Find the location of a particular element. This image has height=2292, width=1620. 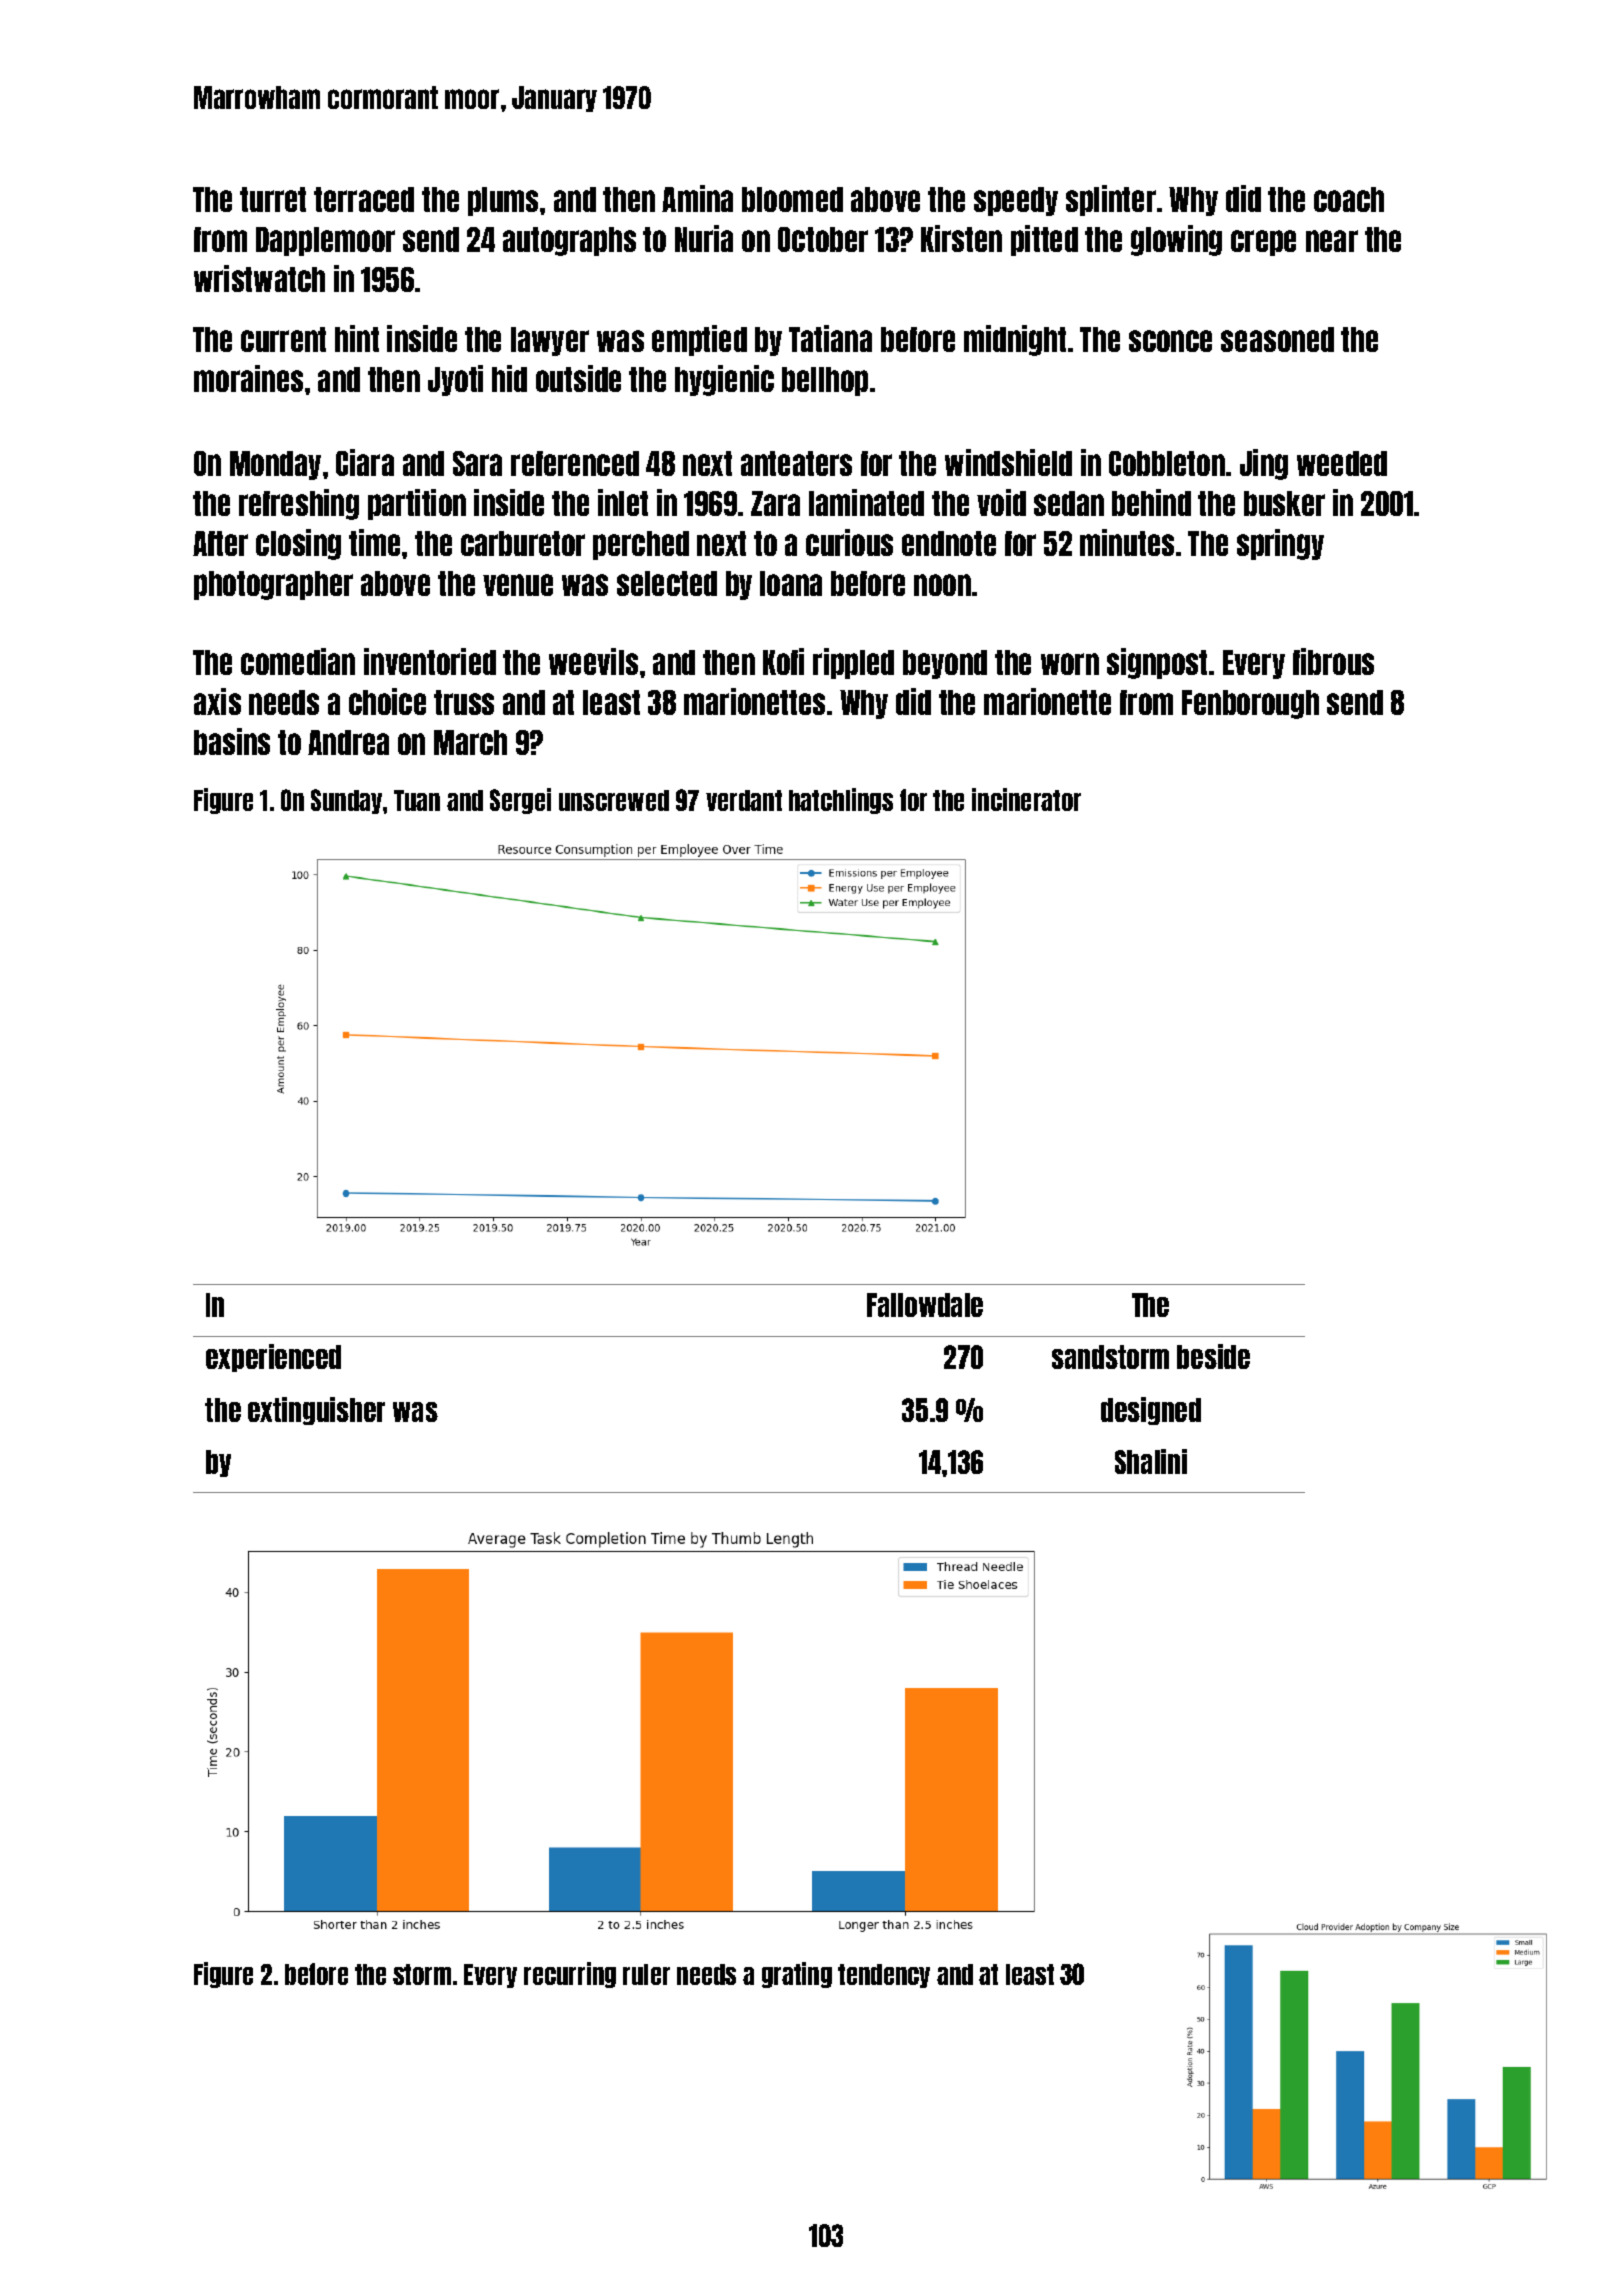

recurring is located at coordinates (570, 1975).
